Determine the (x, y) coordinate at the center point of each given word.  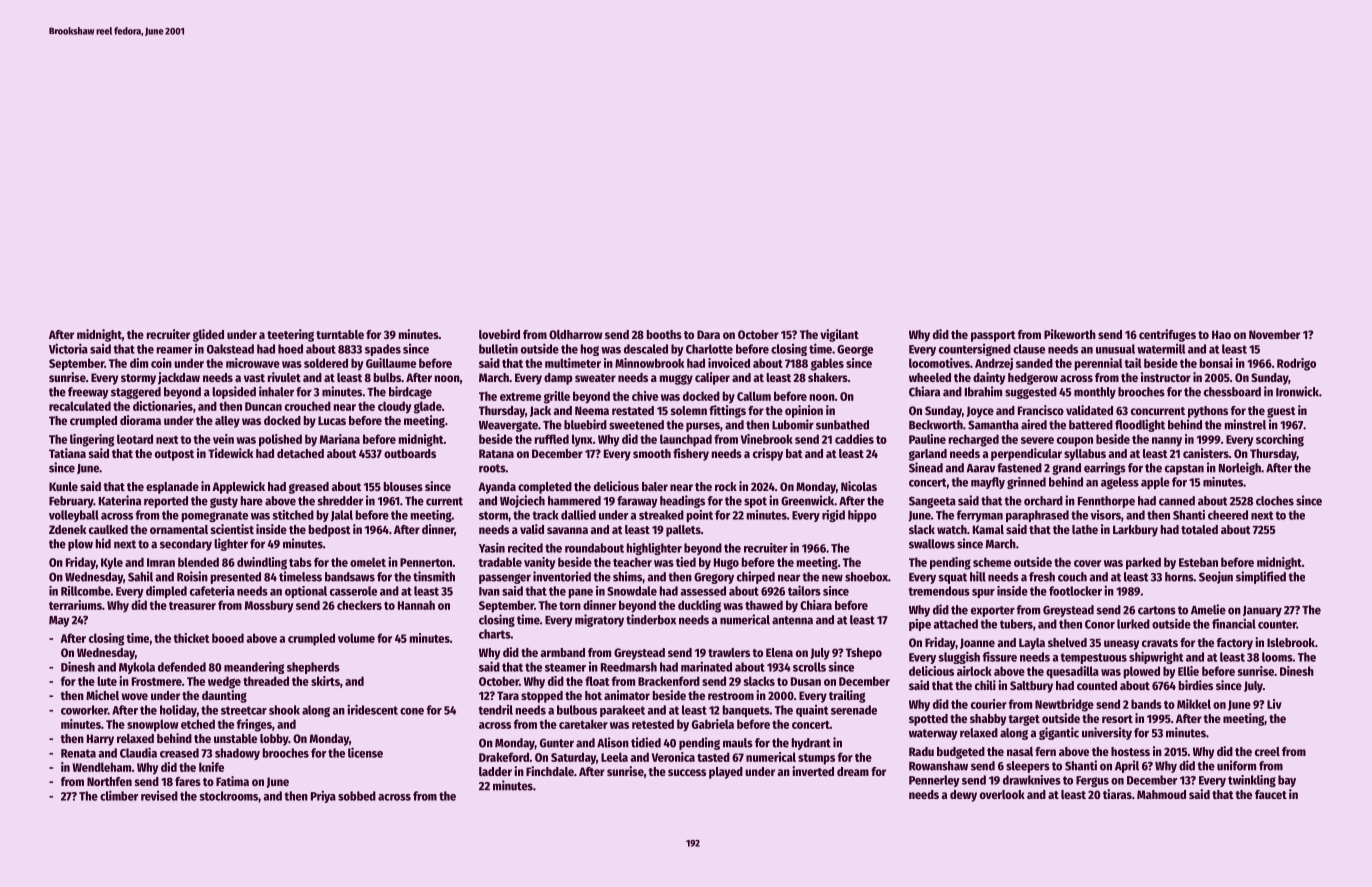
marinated (706, 666)
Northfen (109, 781)
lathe (1085, 529)
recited (525, 548)
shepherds (313, 668)
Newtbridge (1064, 705)
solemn (689, 410)
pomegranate (215, 516)
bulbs (387, 377)
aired (1034, 424)
